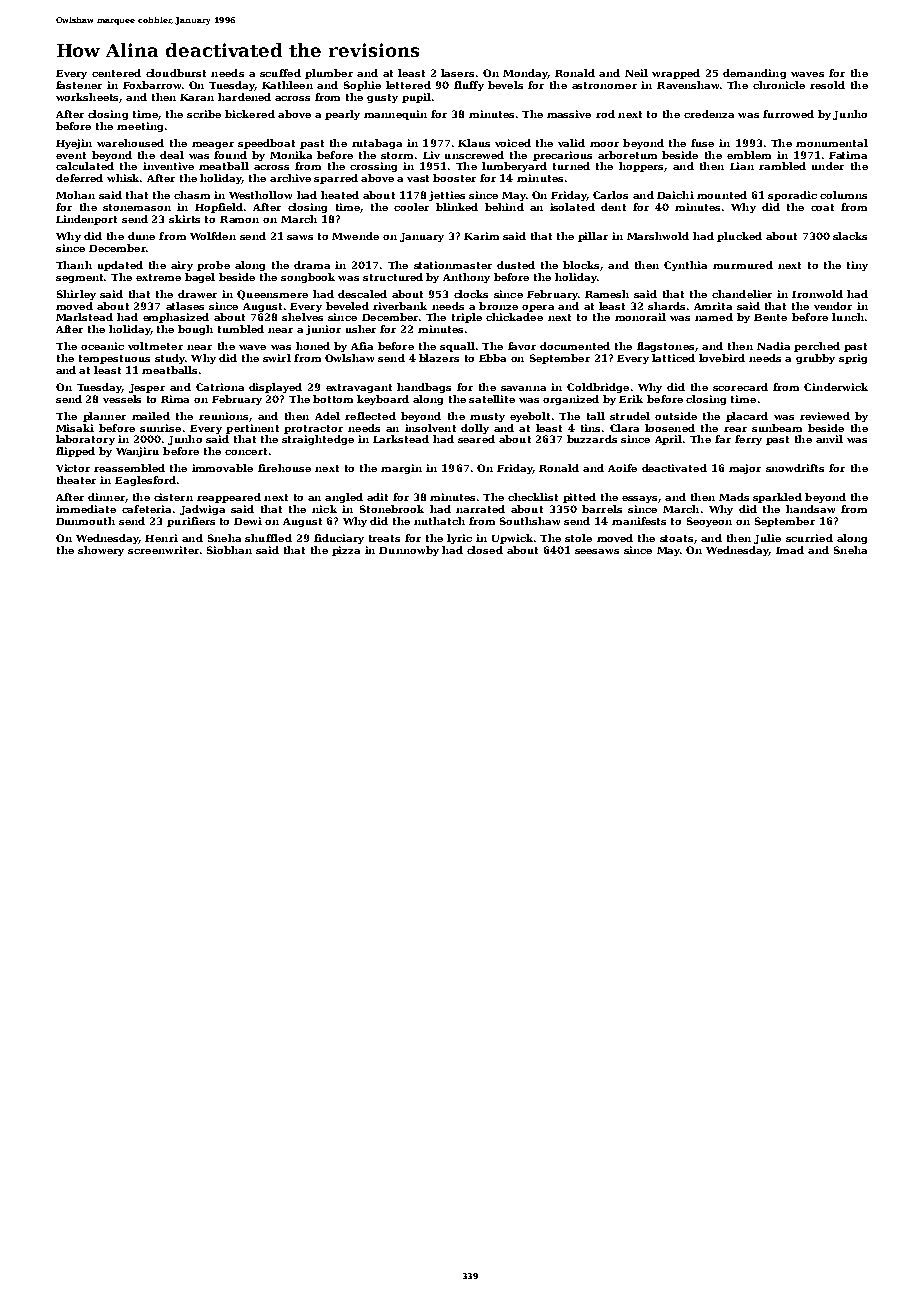 The image size is (924, 1308). What do you see at coordinates (79, 85) in the image?
I see `fastener` at bounding box center [79, 85].
